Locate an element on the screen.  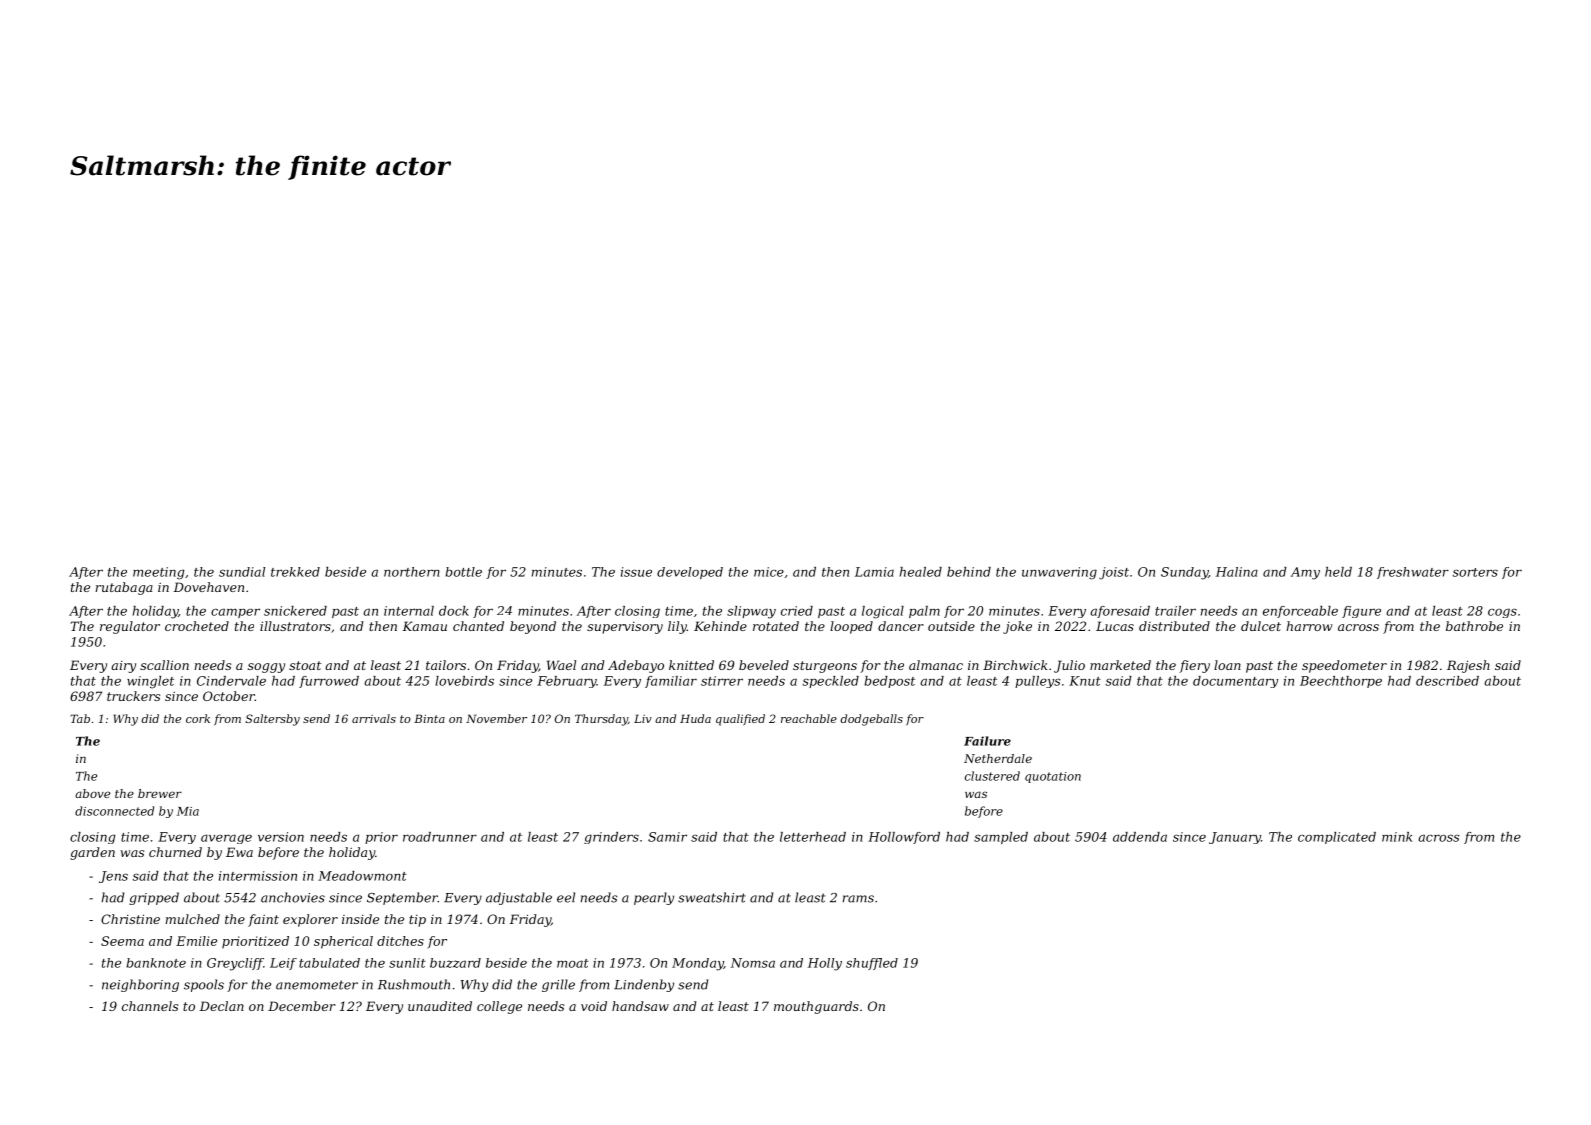
letterhead is located at coordinates (813, 837).
